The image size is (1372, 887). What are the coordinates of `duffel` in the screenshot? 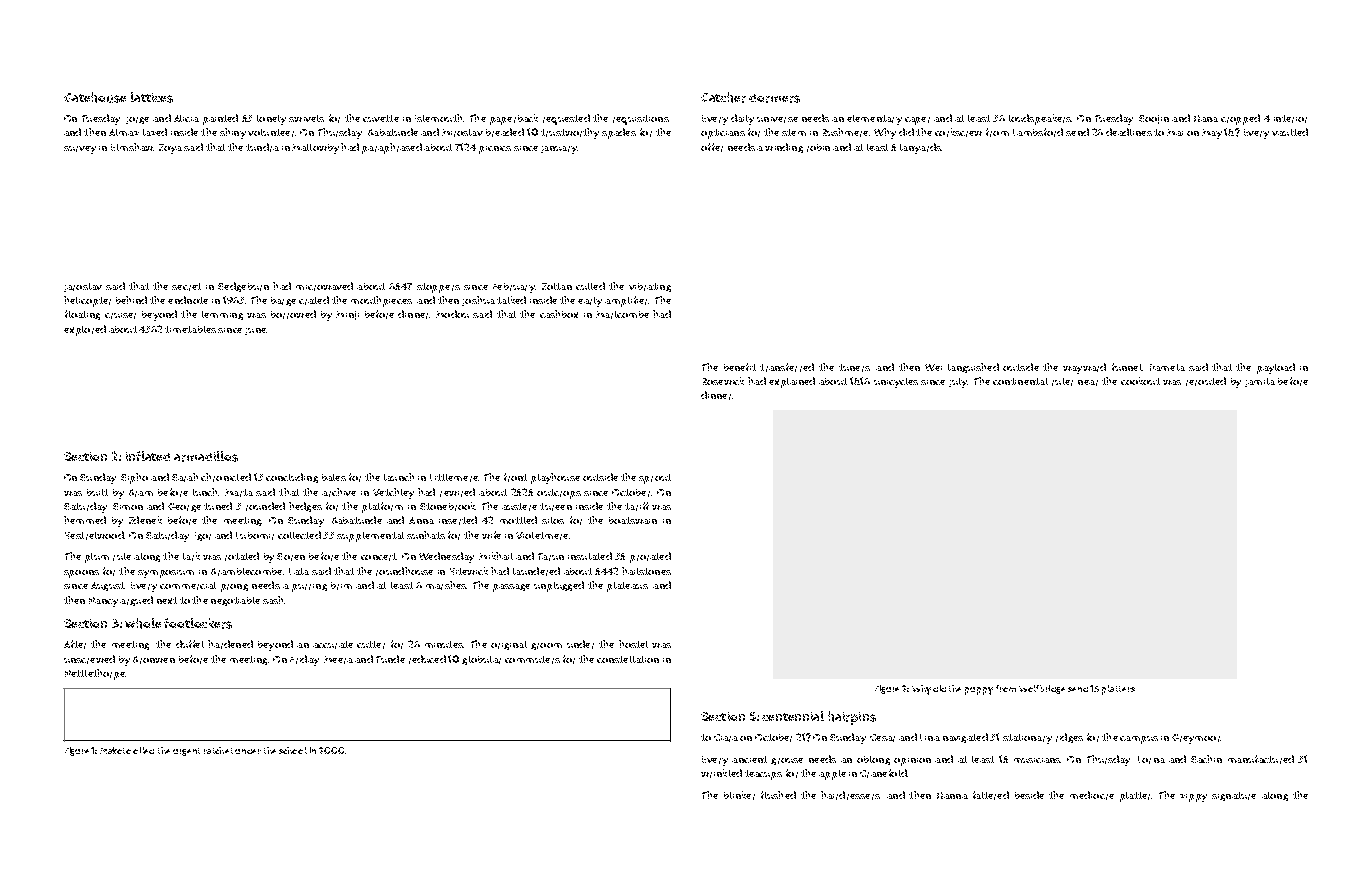 It's located at (190, 644).
